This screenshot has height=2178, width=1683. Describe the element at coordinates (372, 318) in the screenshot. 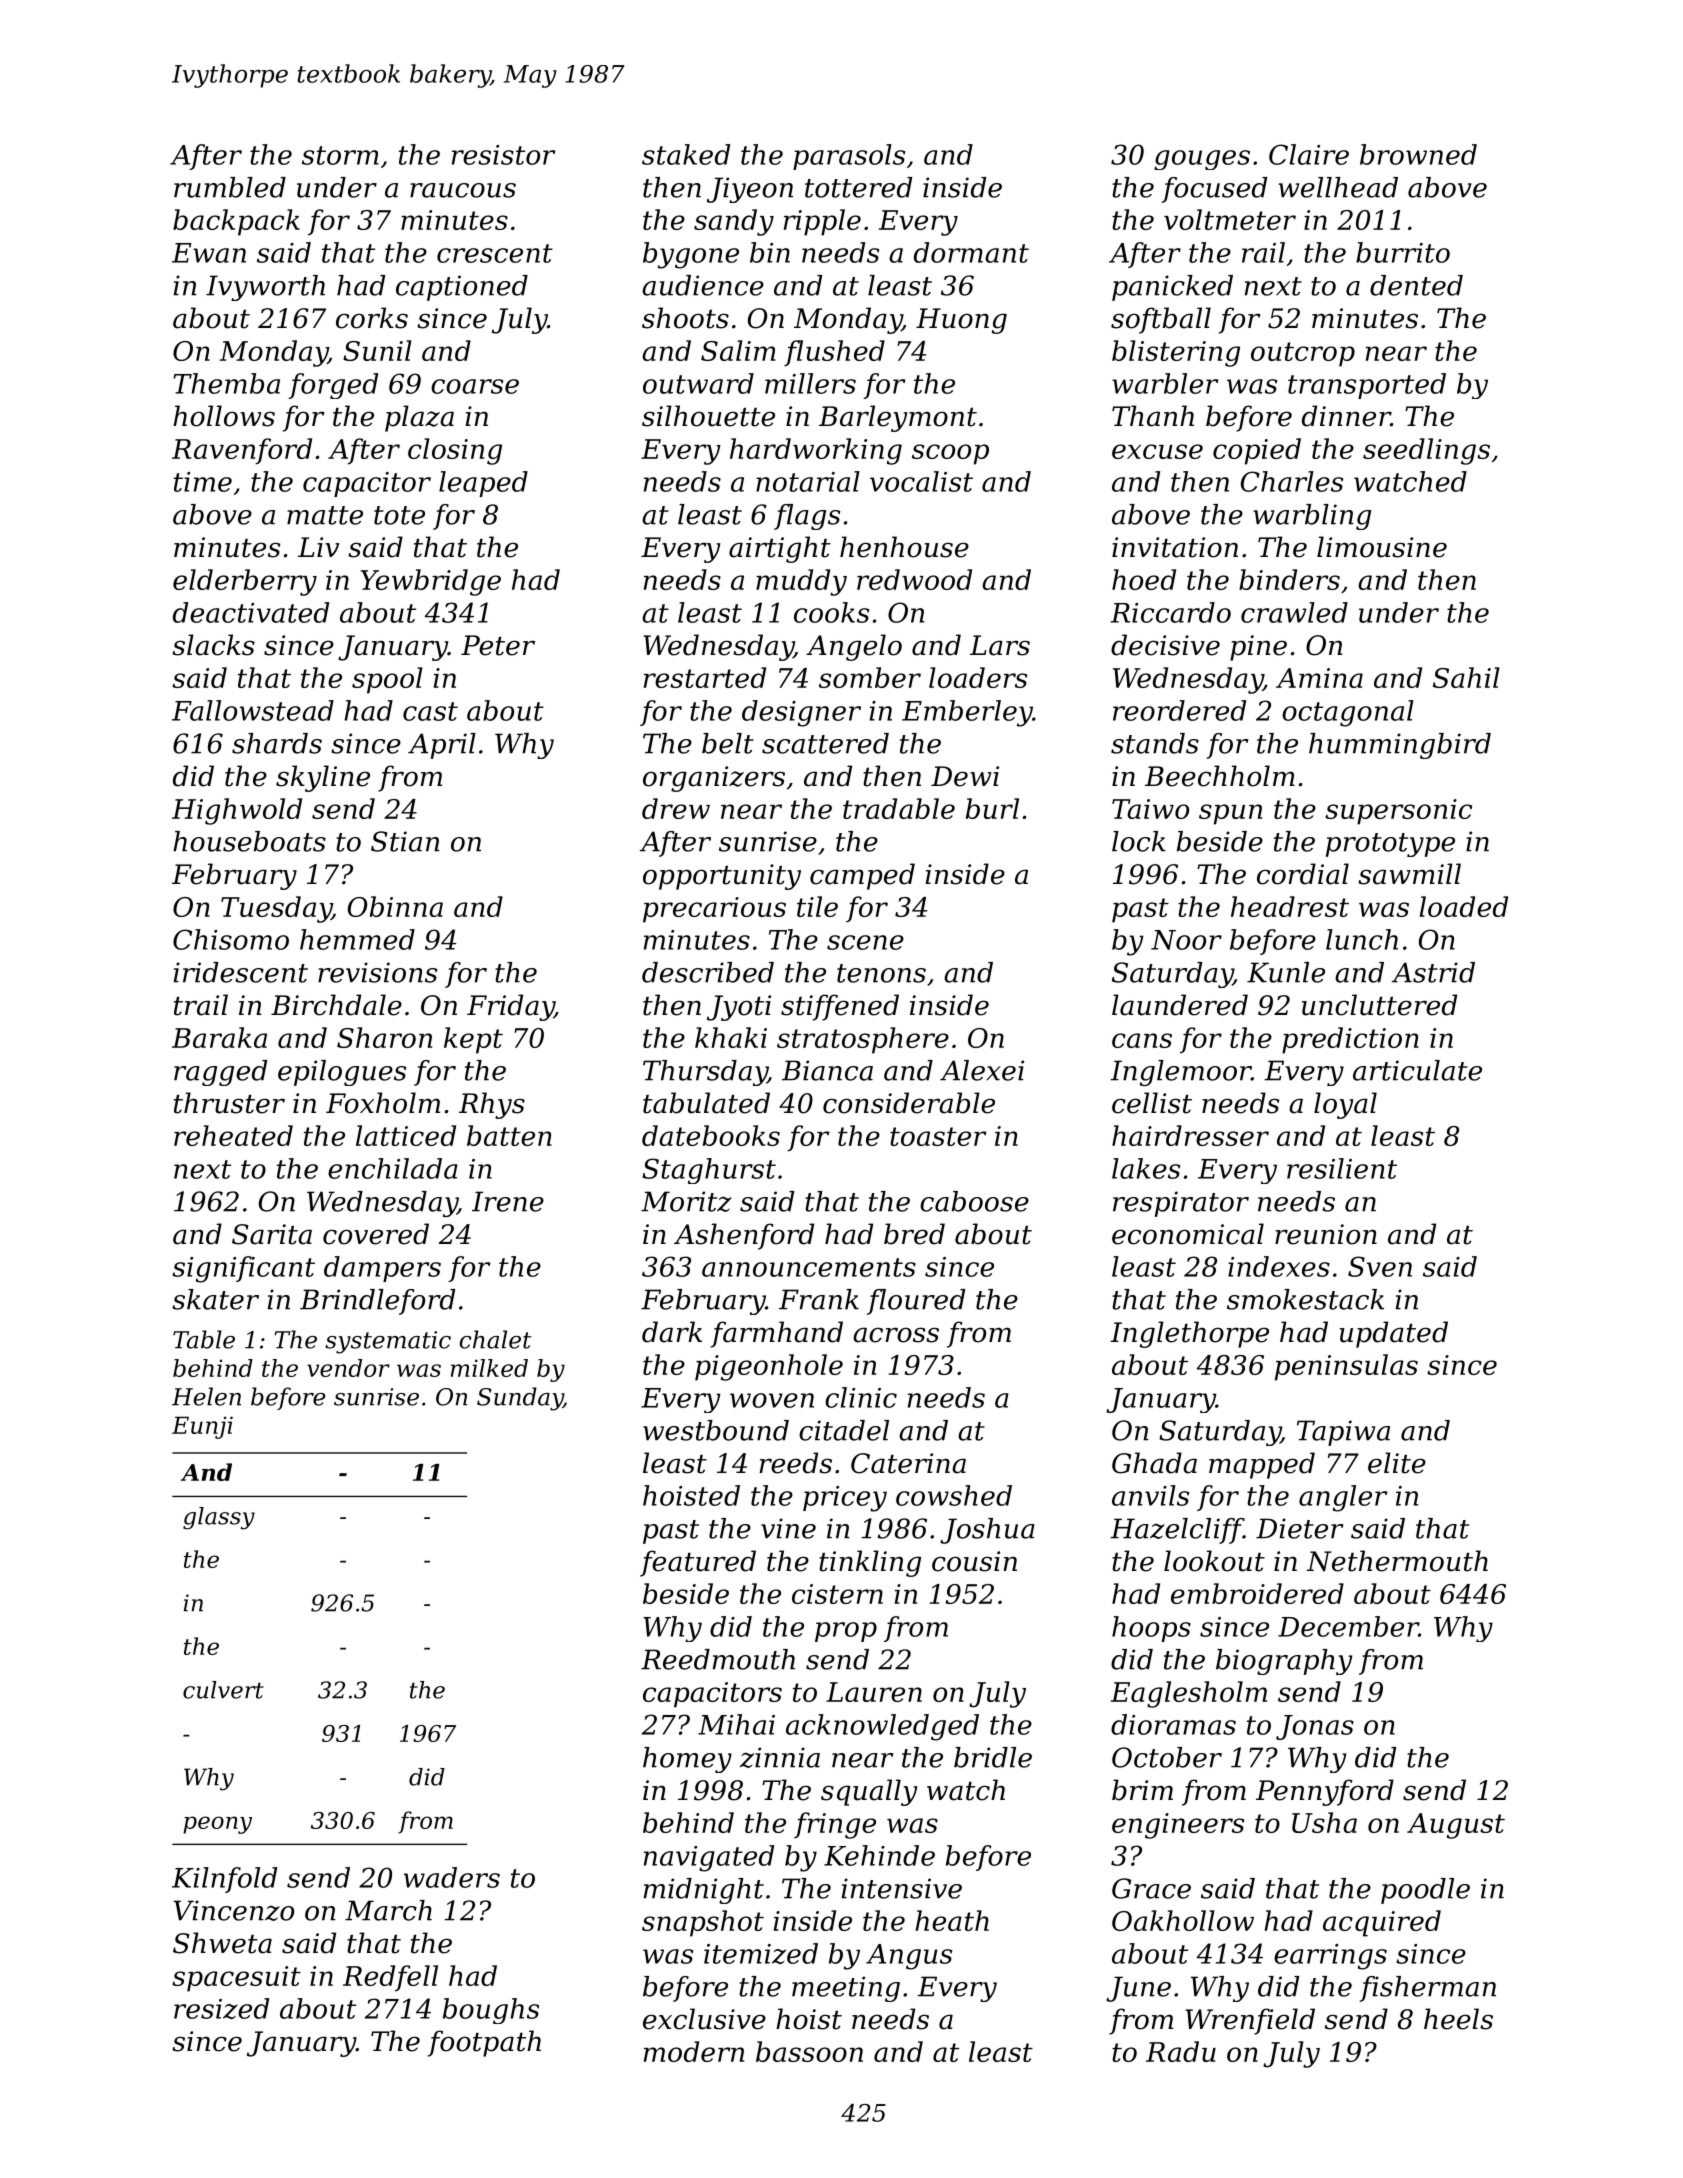

I see `corks` at that location.
